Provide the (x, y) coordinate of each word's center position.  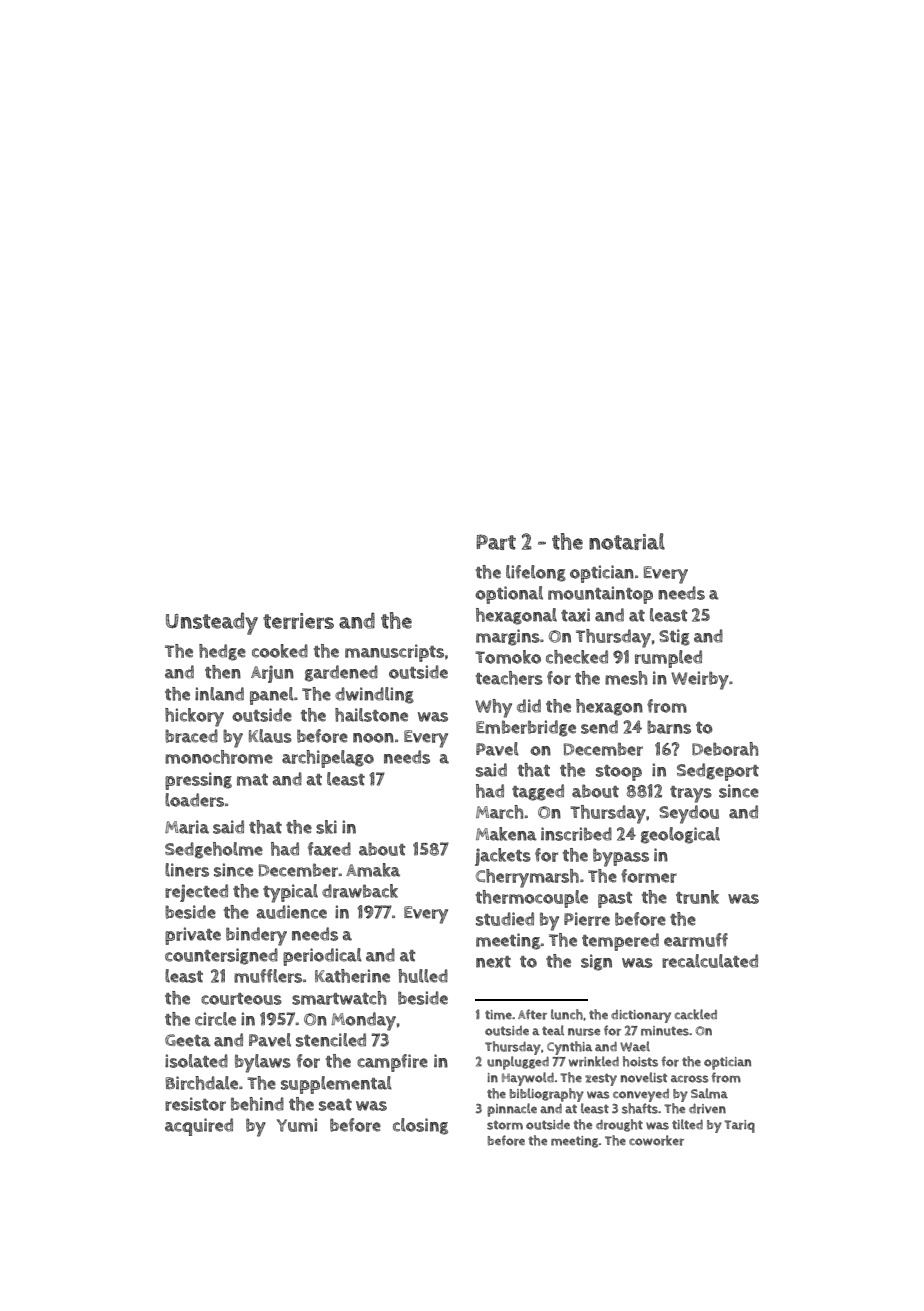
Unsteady (212, 623)
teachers (509, 678)
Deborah (725, 749)
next (493, 962)
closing (420, 1126)
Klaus (270, 736)
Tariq (739, 1126)
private (193, 936)
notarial (627, 541)
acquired (199, 1127)
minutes (665, 1031)
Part (496, 542)
